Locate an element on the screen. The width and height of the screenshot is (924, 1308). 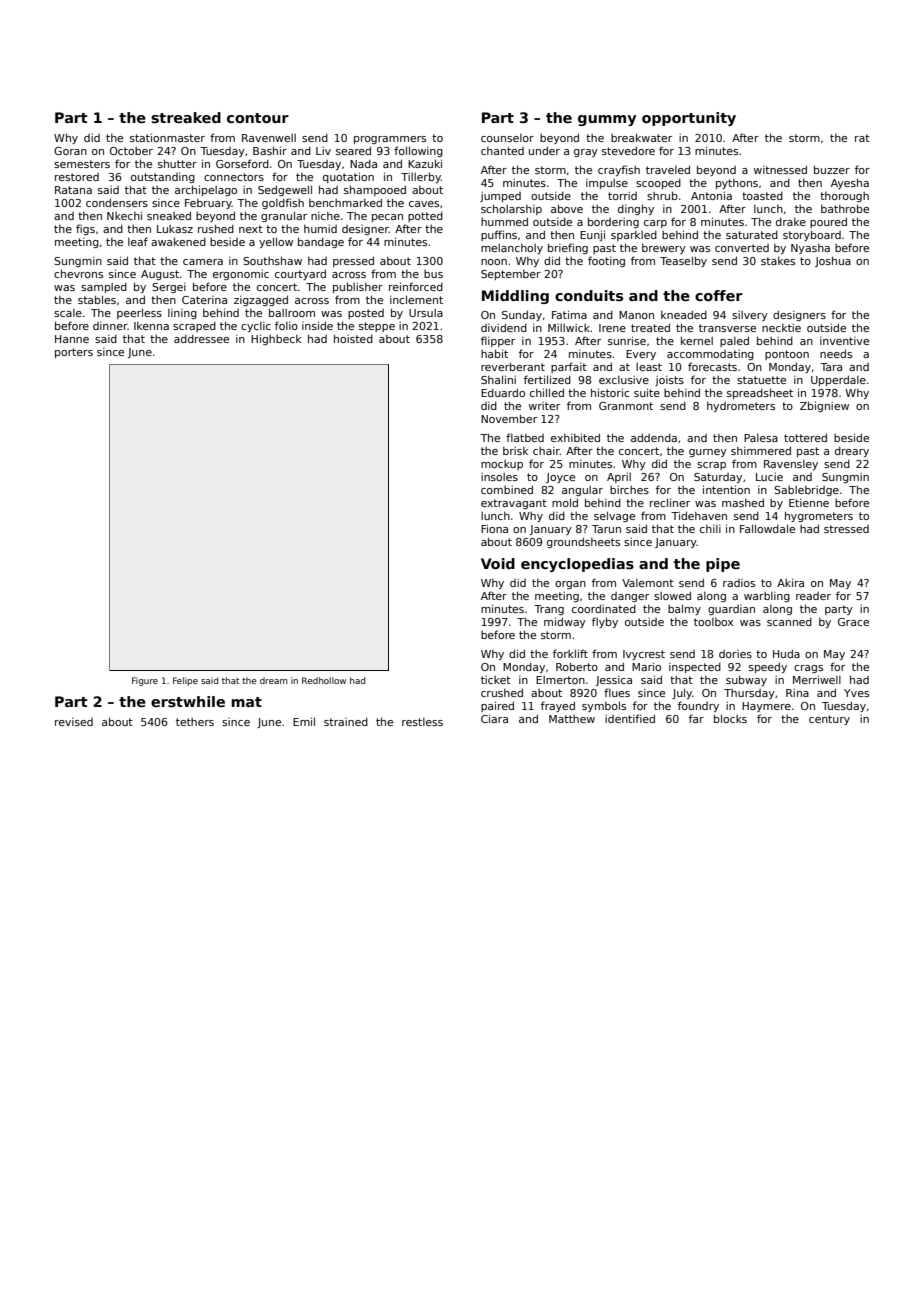
Shalini is located at coordinates (498, 379).
